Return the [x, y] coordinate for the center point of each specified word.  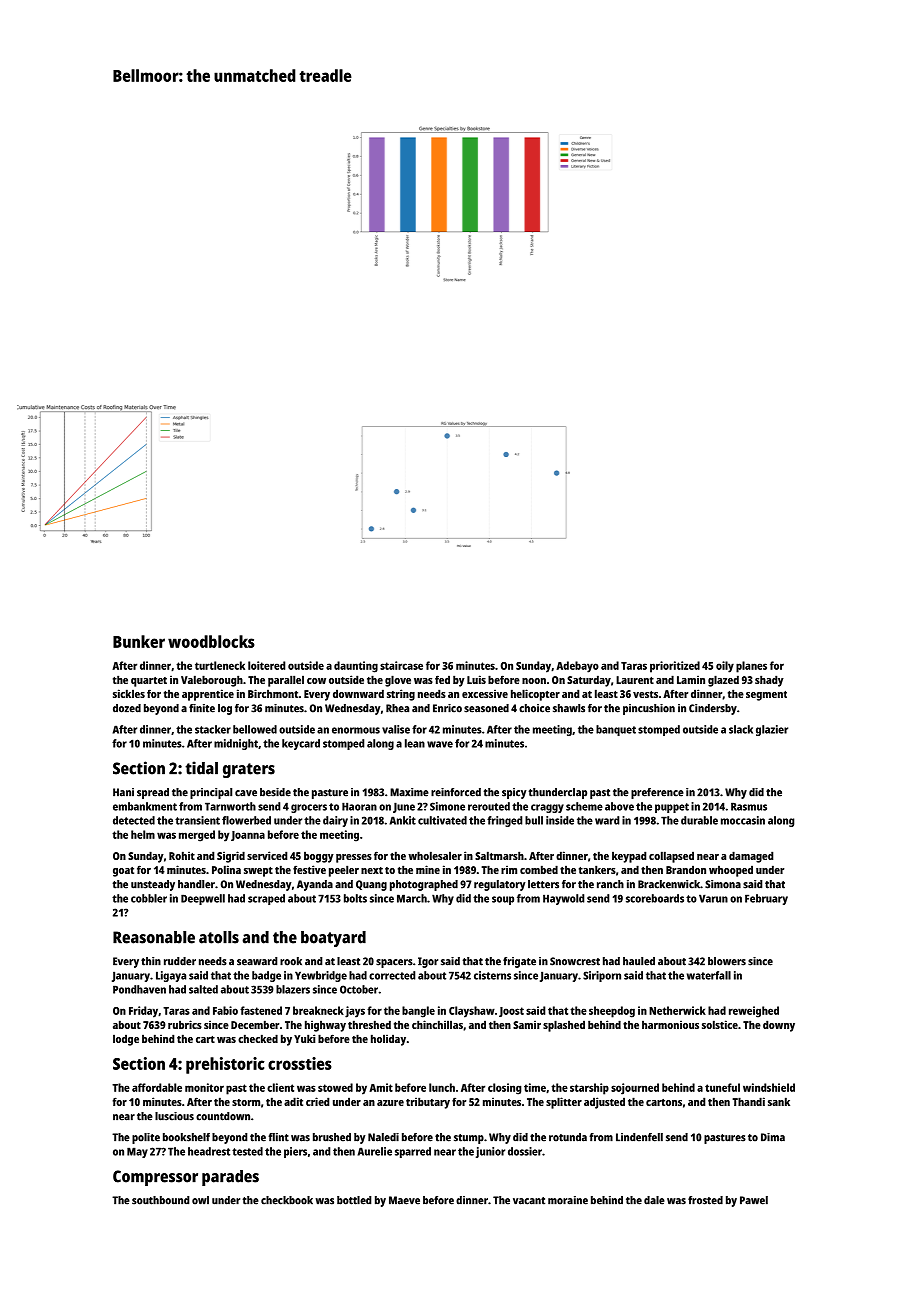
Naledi [383, 1137]
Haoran [359, 806]
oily [725, 667]
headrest [209, 1151]
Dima [773, 1137]
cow [316, 681]
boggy [319, 857]
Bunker [139, 641]
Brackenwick [669, 884]
